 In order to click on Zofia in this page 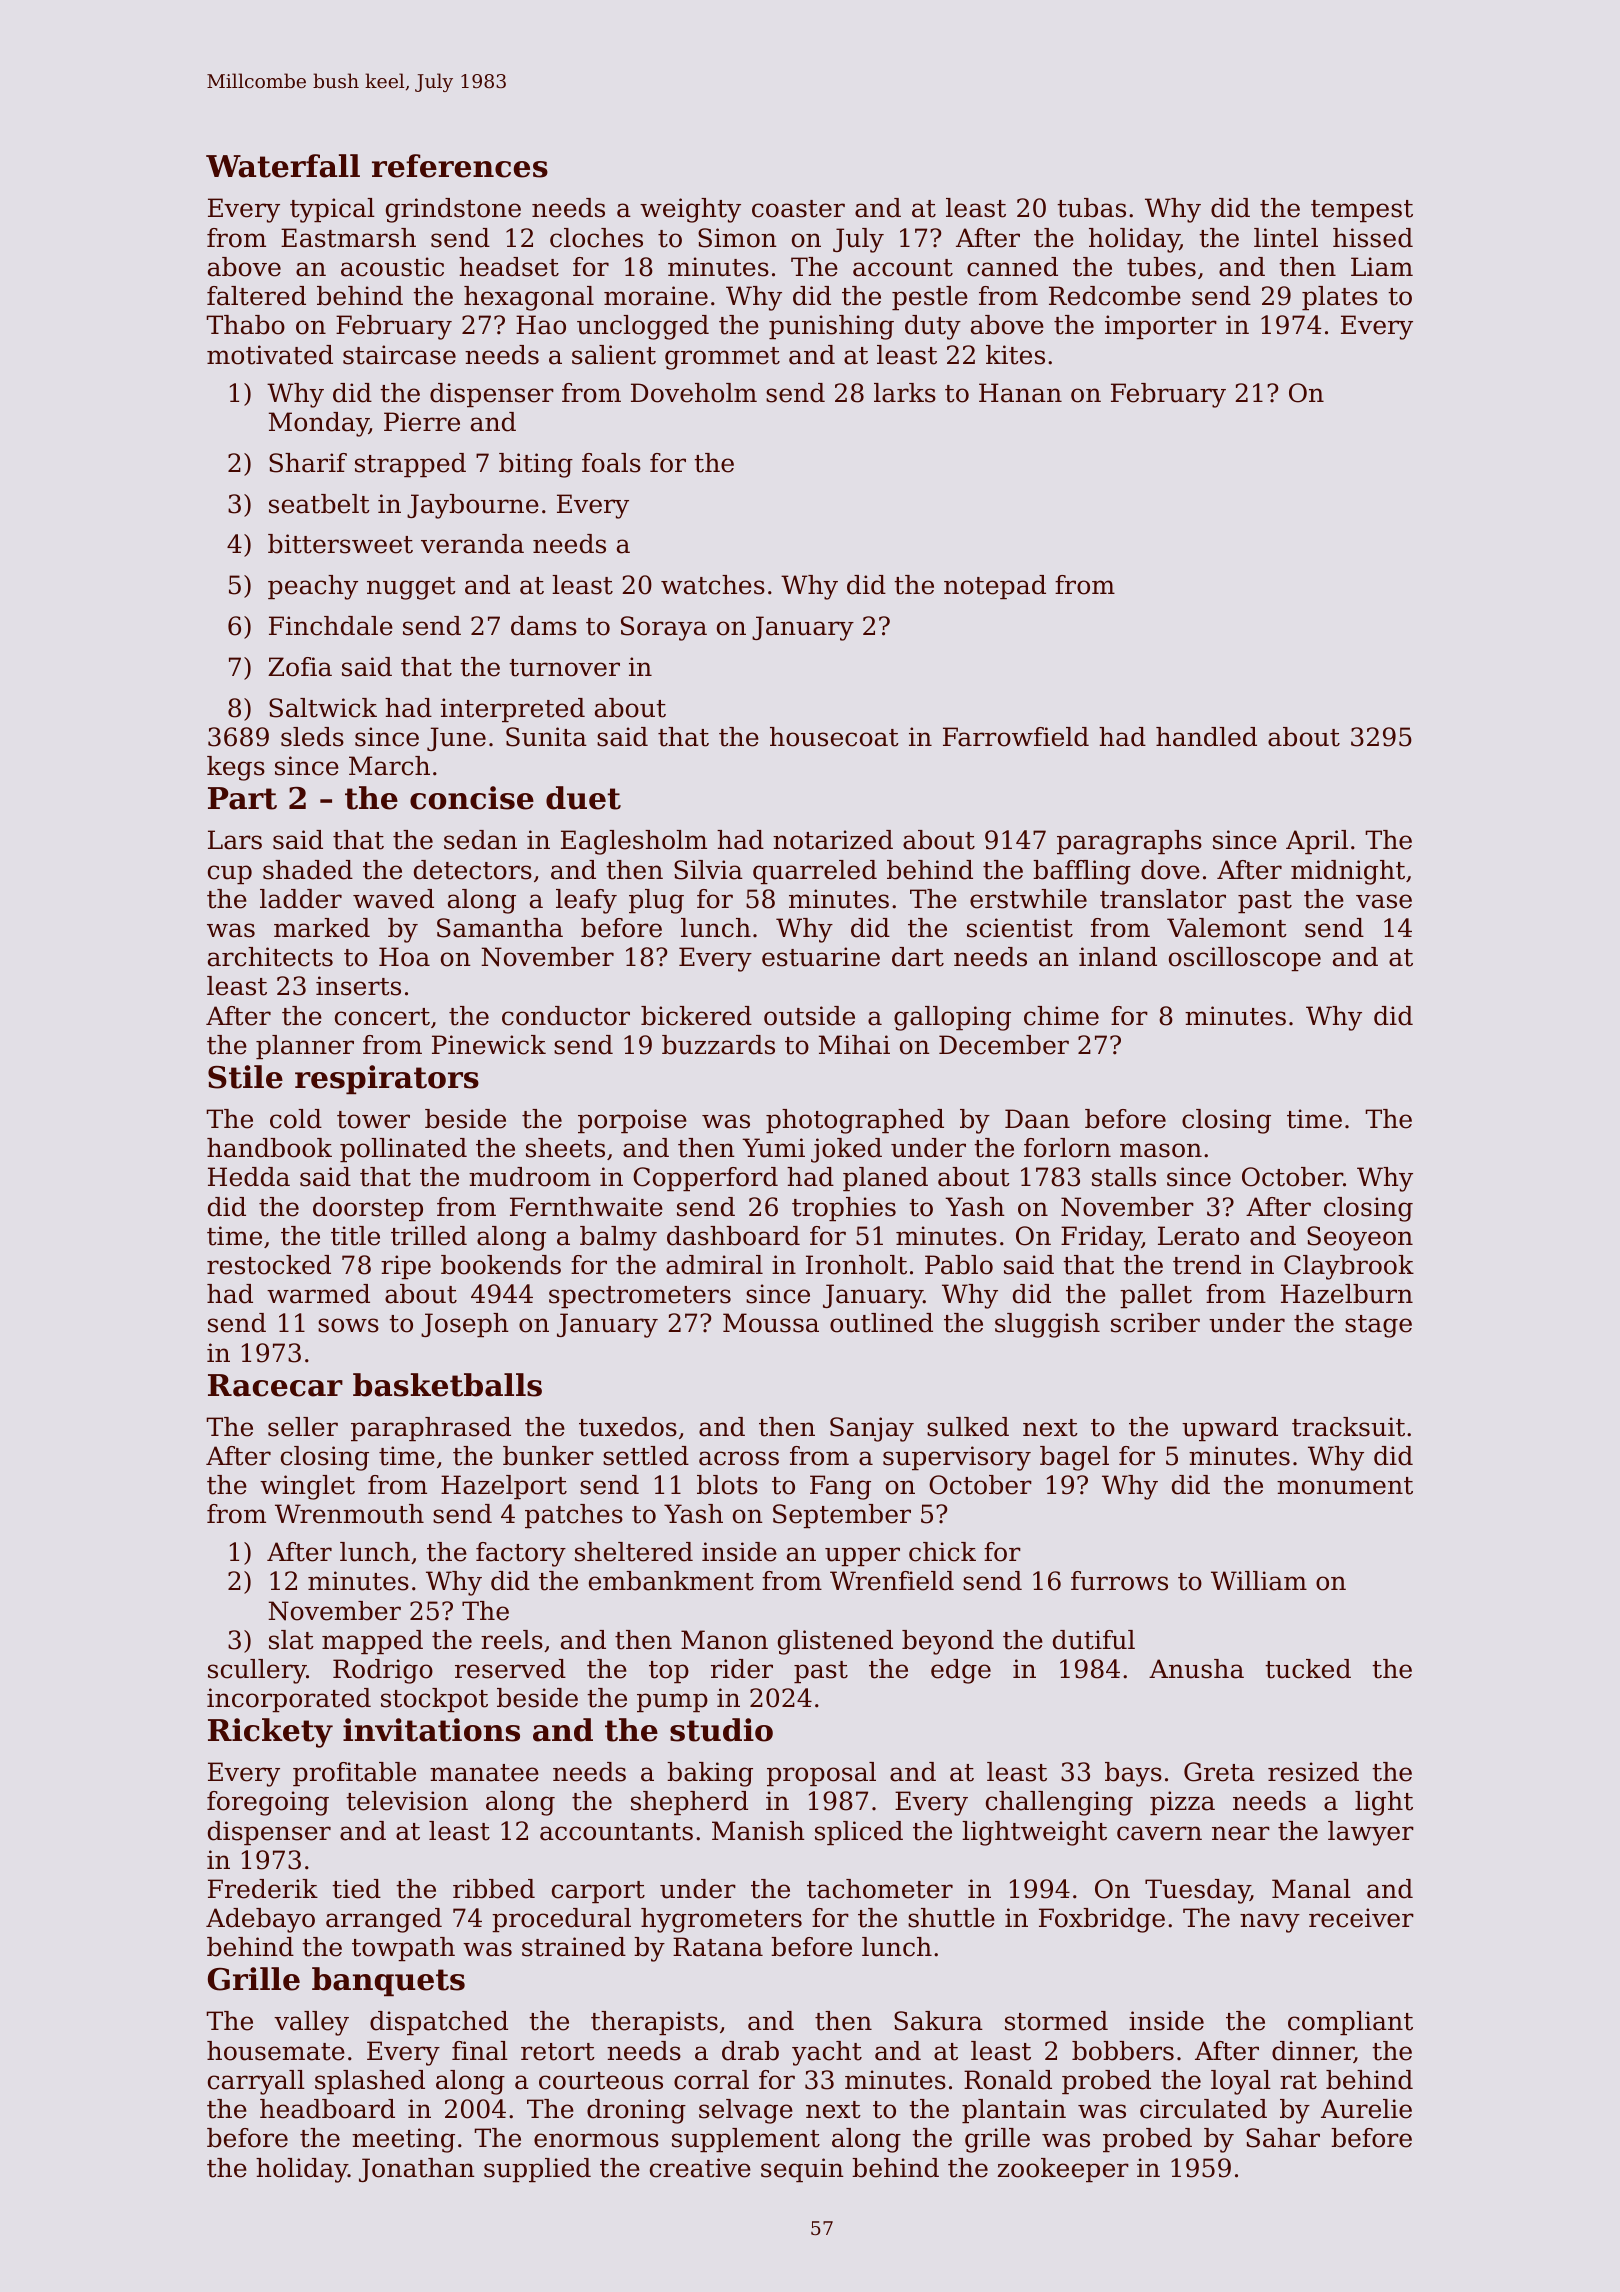, I will do `click(300, 667)`.
